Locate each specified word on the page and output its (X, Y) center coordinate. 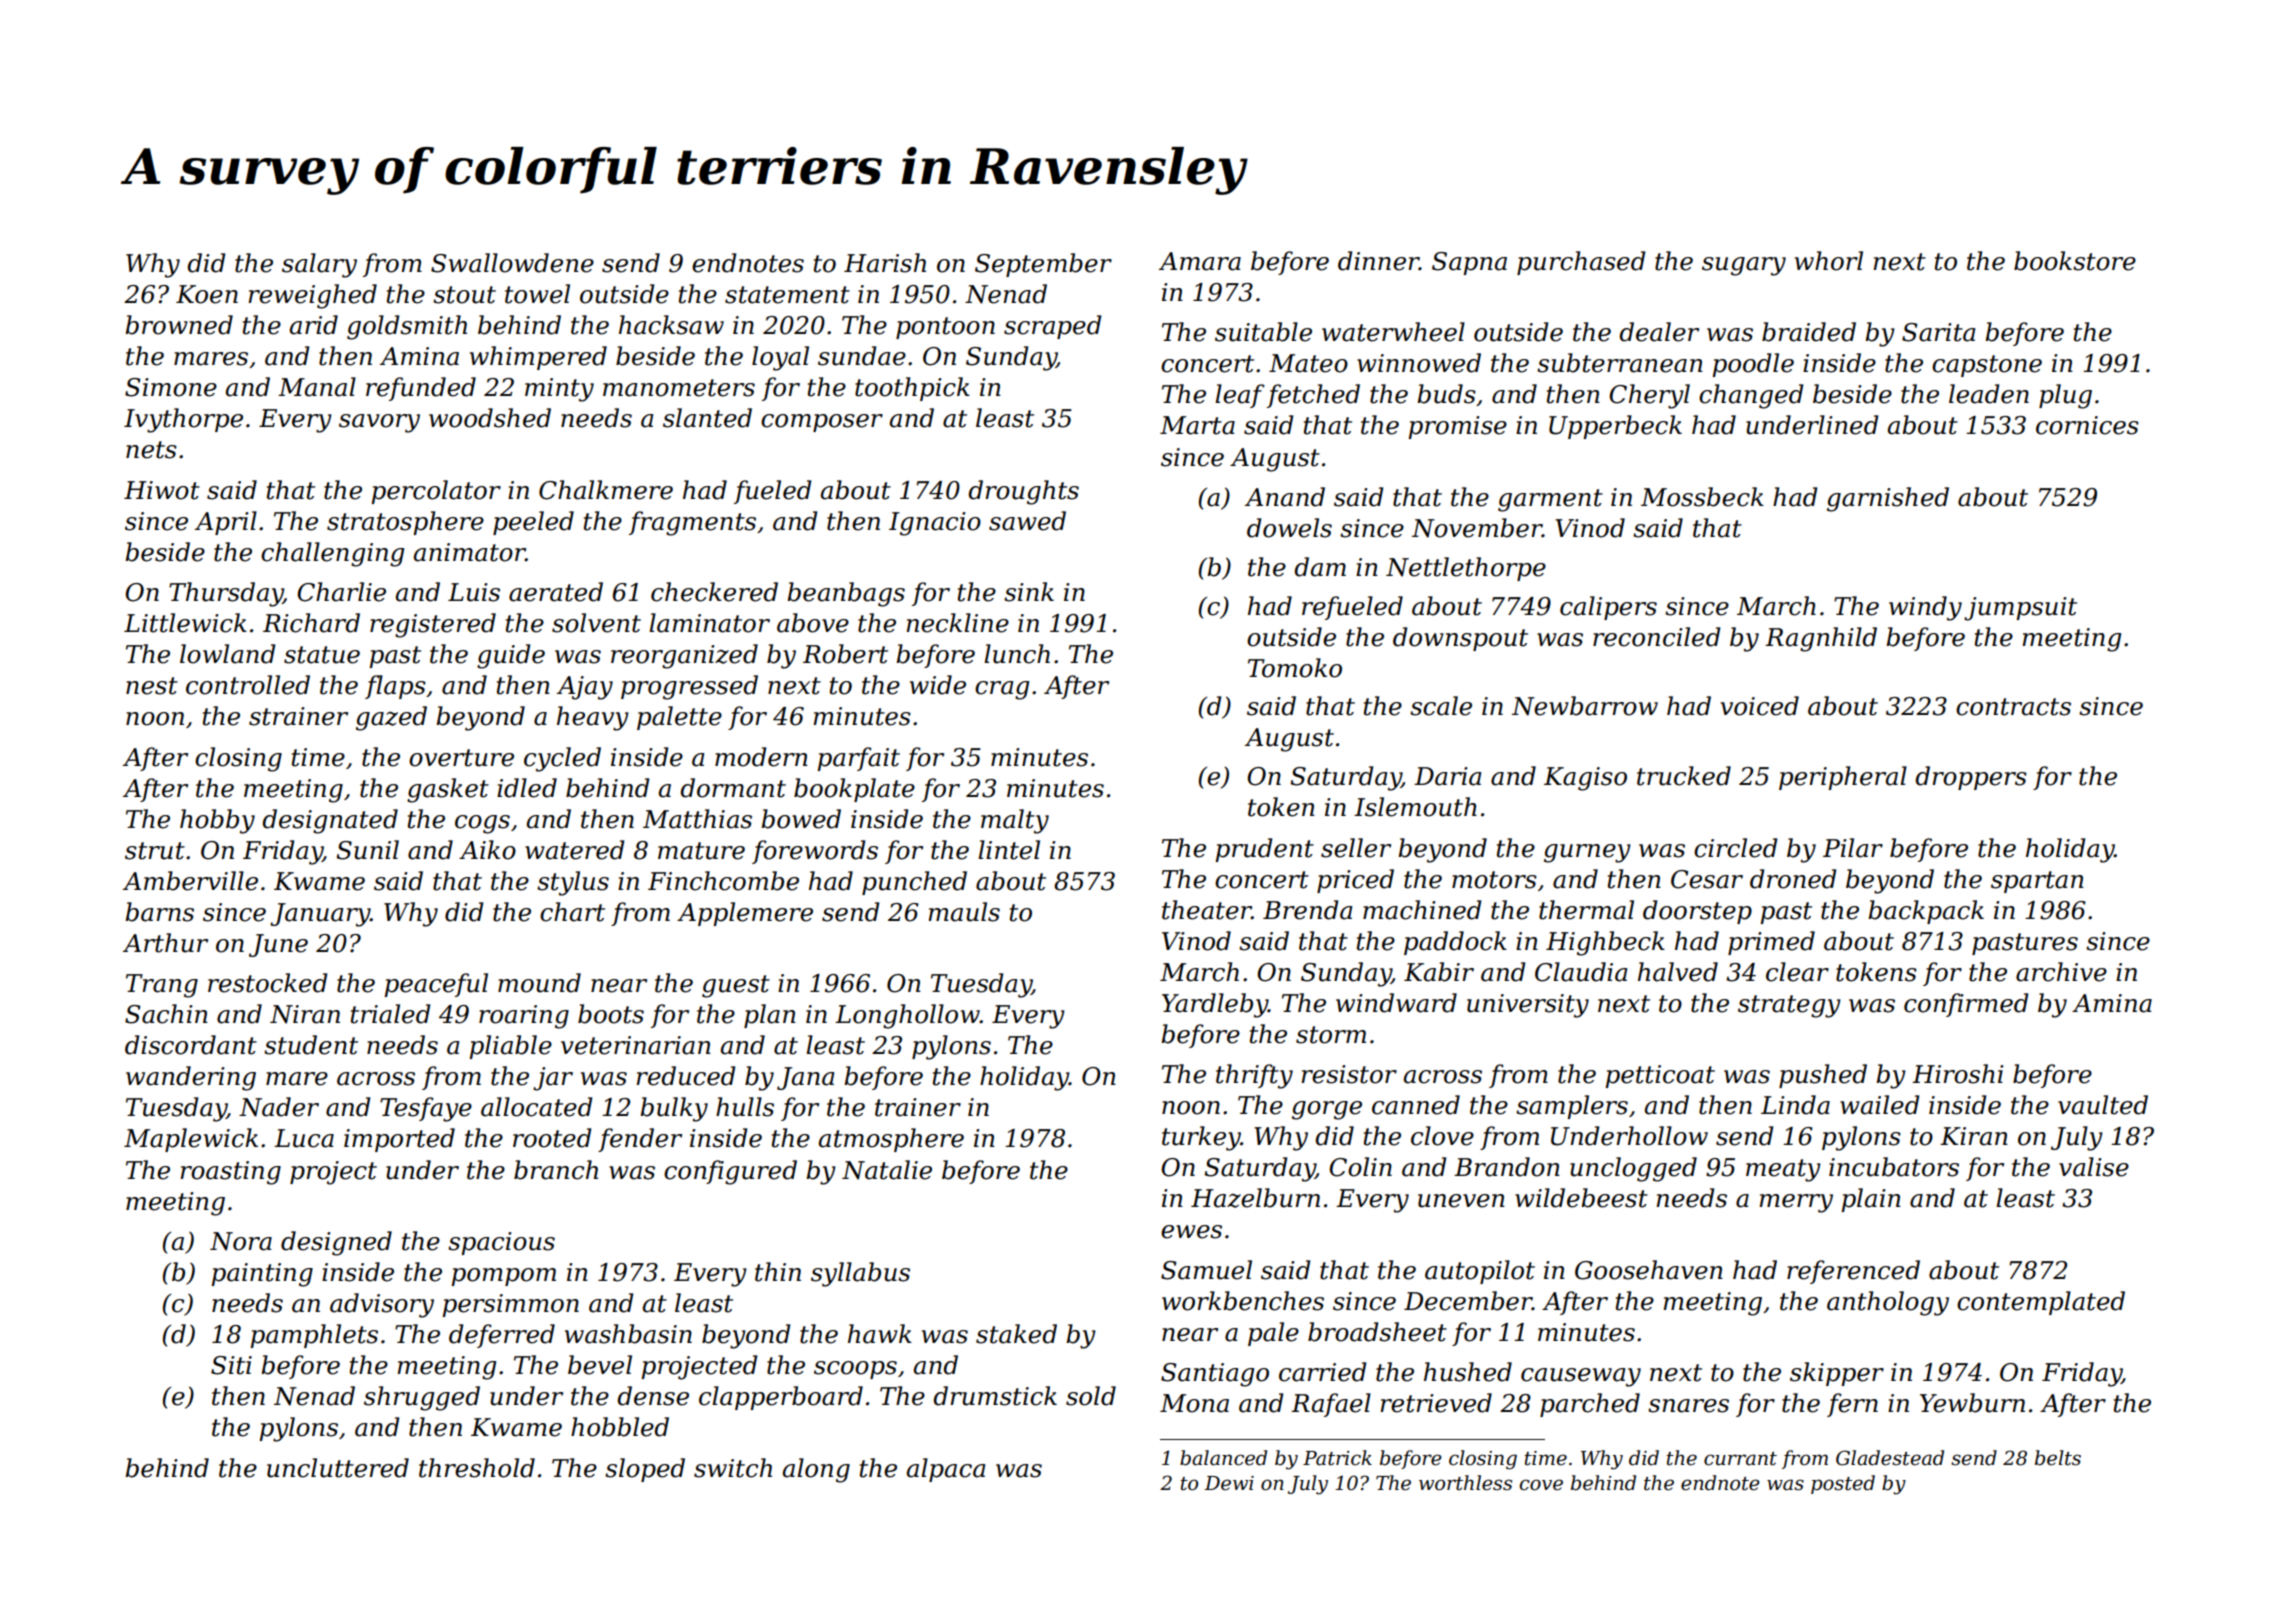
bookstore (2075, 261)
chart (572, 912)
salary (319, 265)
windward (1396, 1003)
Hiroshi (1958, 1074)
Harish (885, 263)
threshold (477, 1468)
